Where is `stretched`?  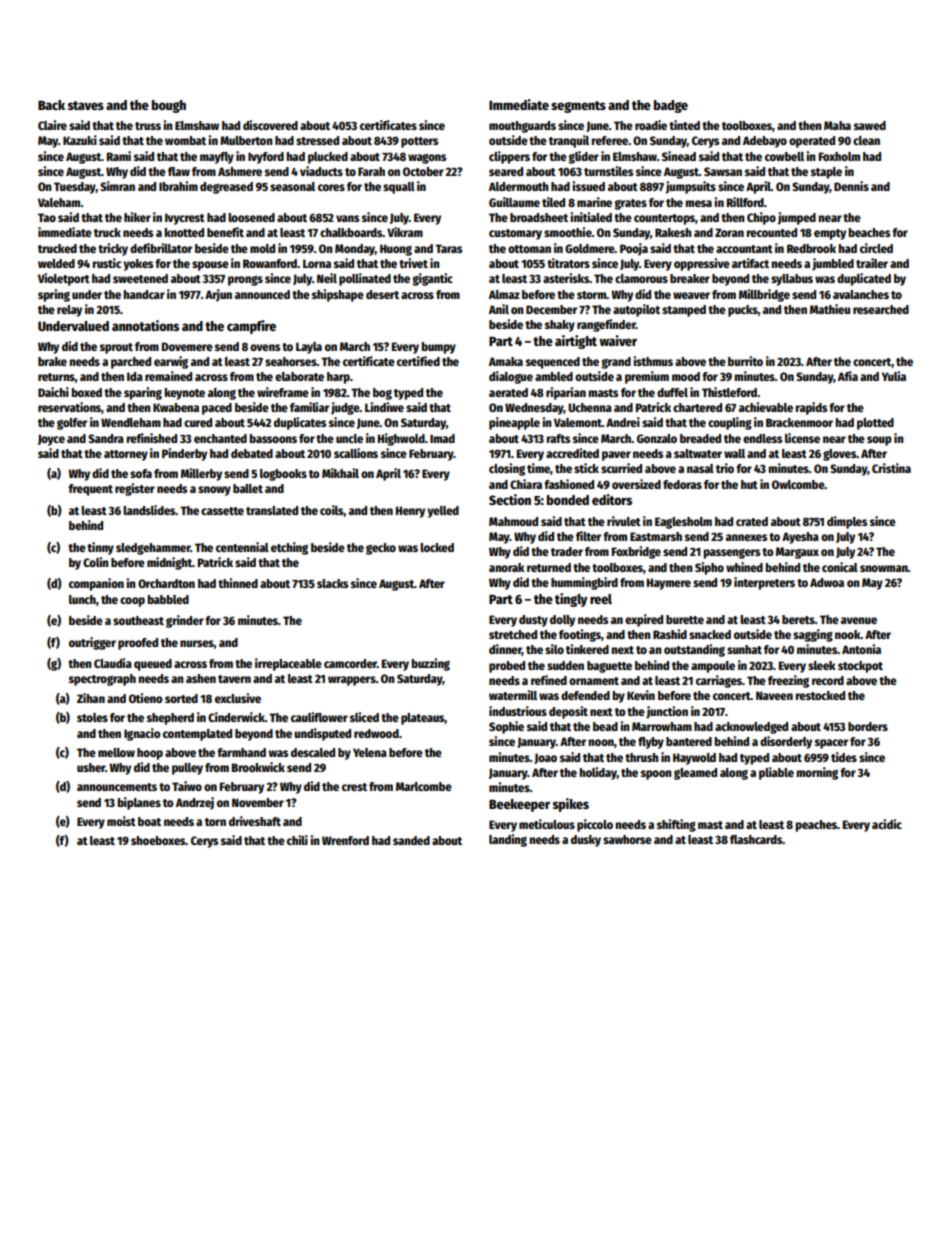
stretched is located at coordinates (513, 634).
